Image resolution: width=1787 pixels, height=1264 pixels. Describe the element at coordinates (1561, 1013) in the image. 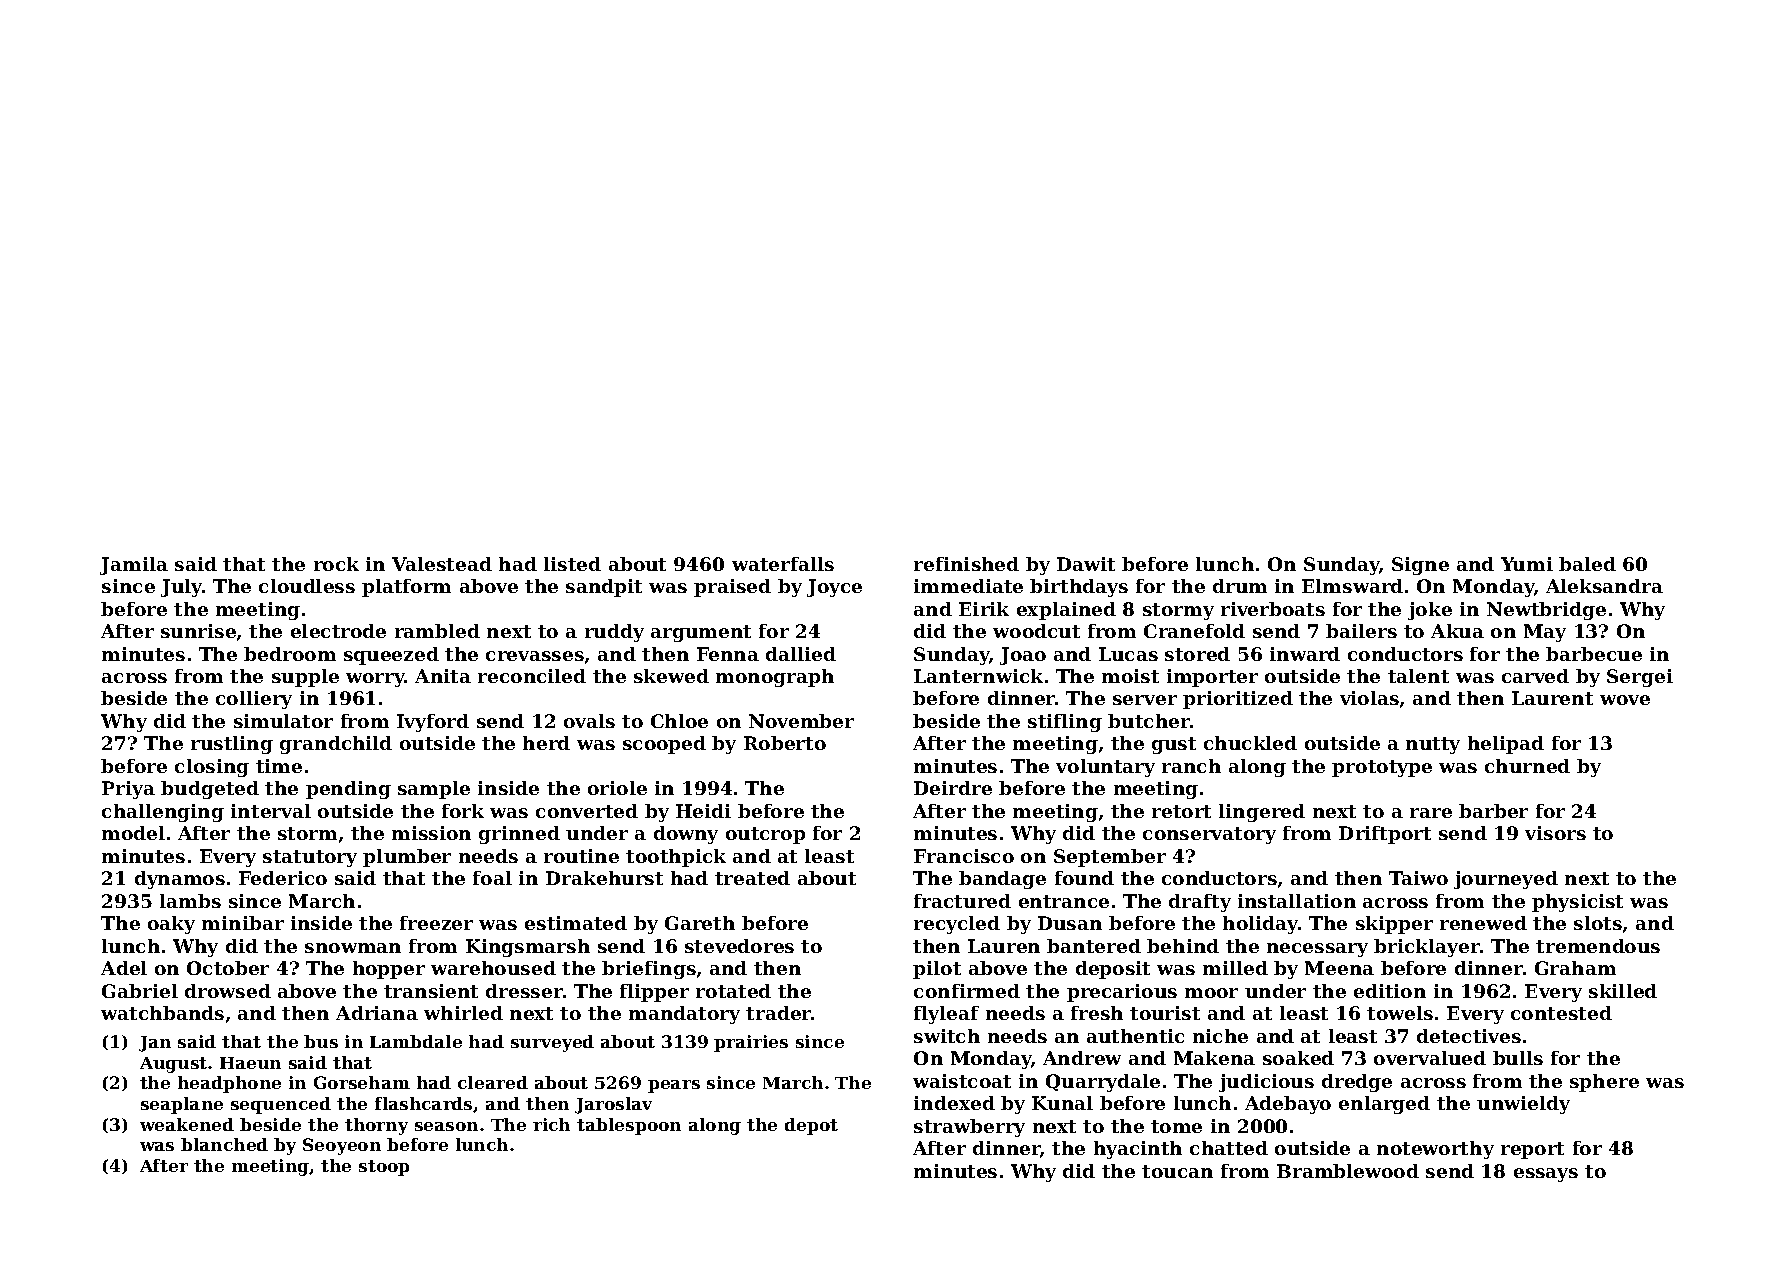

I see `contested` at that location.
